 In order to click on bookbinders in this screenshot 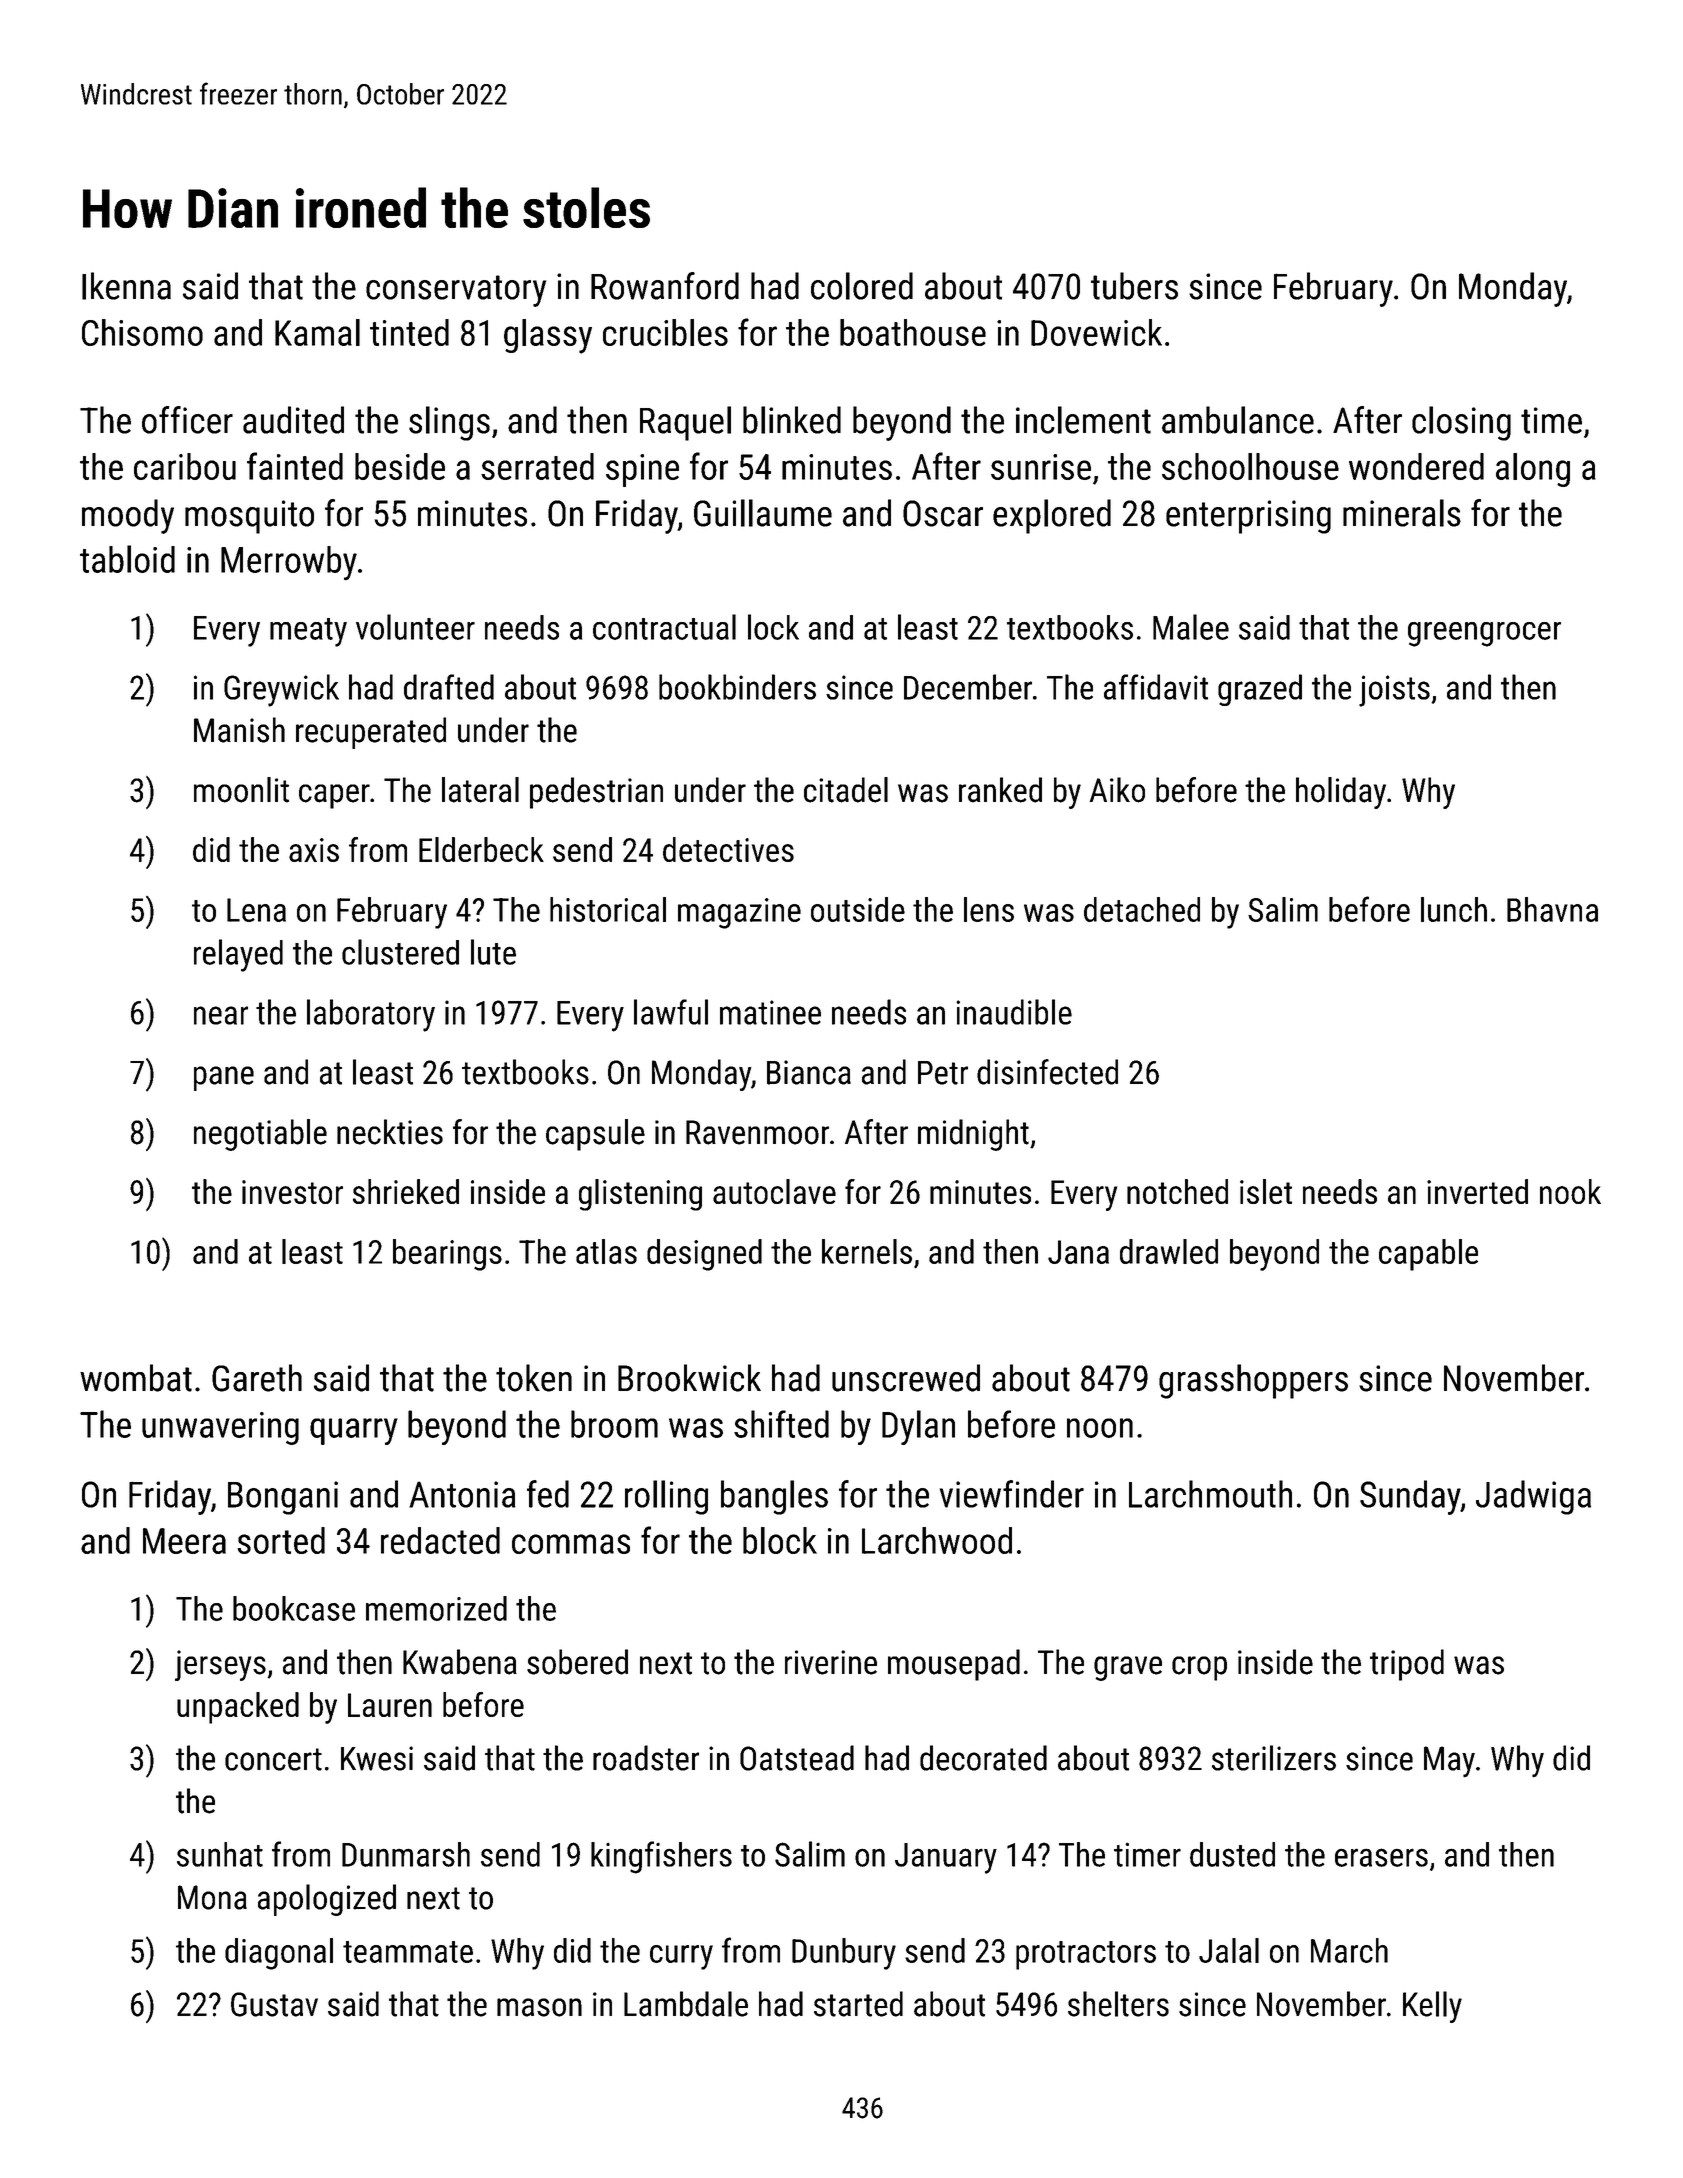, I will do `click(737, 687)`.
